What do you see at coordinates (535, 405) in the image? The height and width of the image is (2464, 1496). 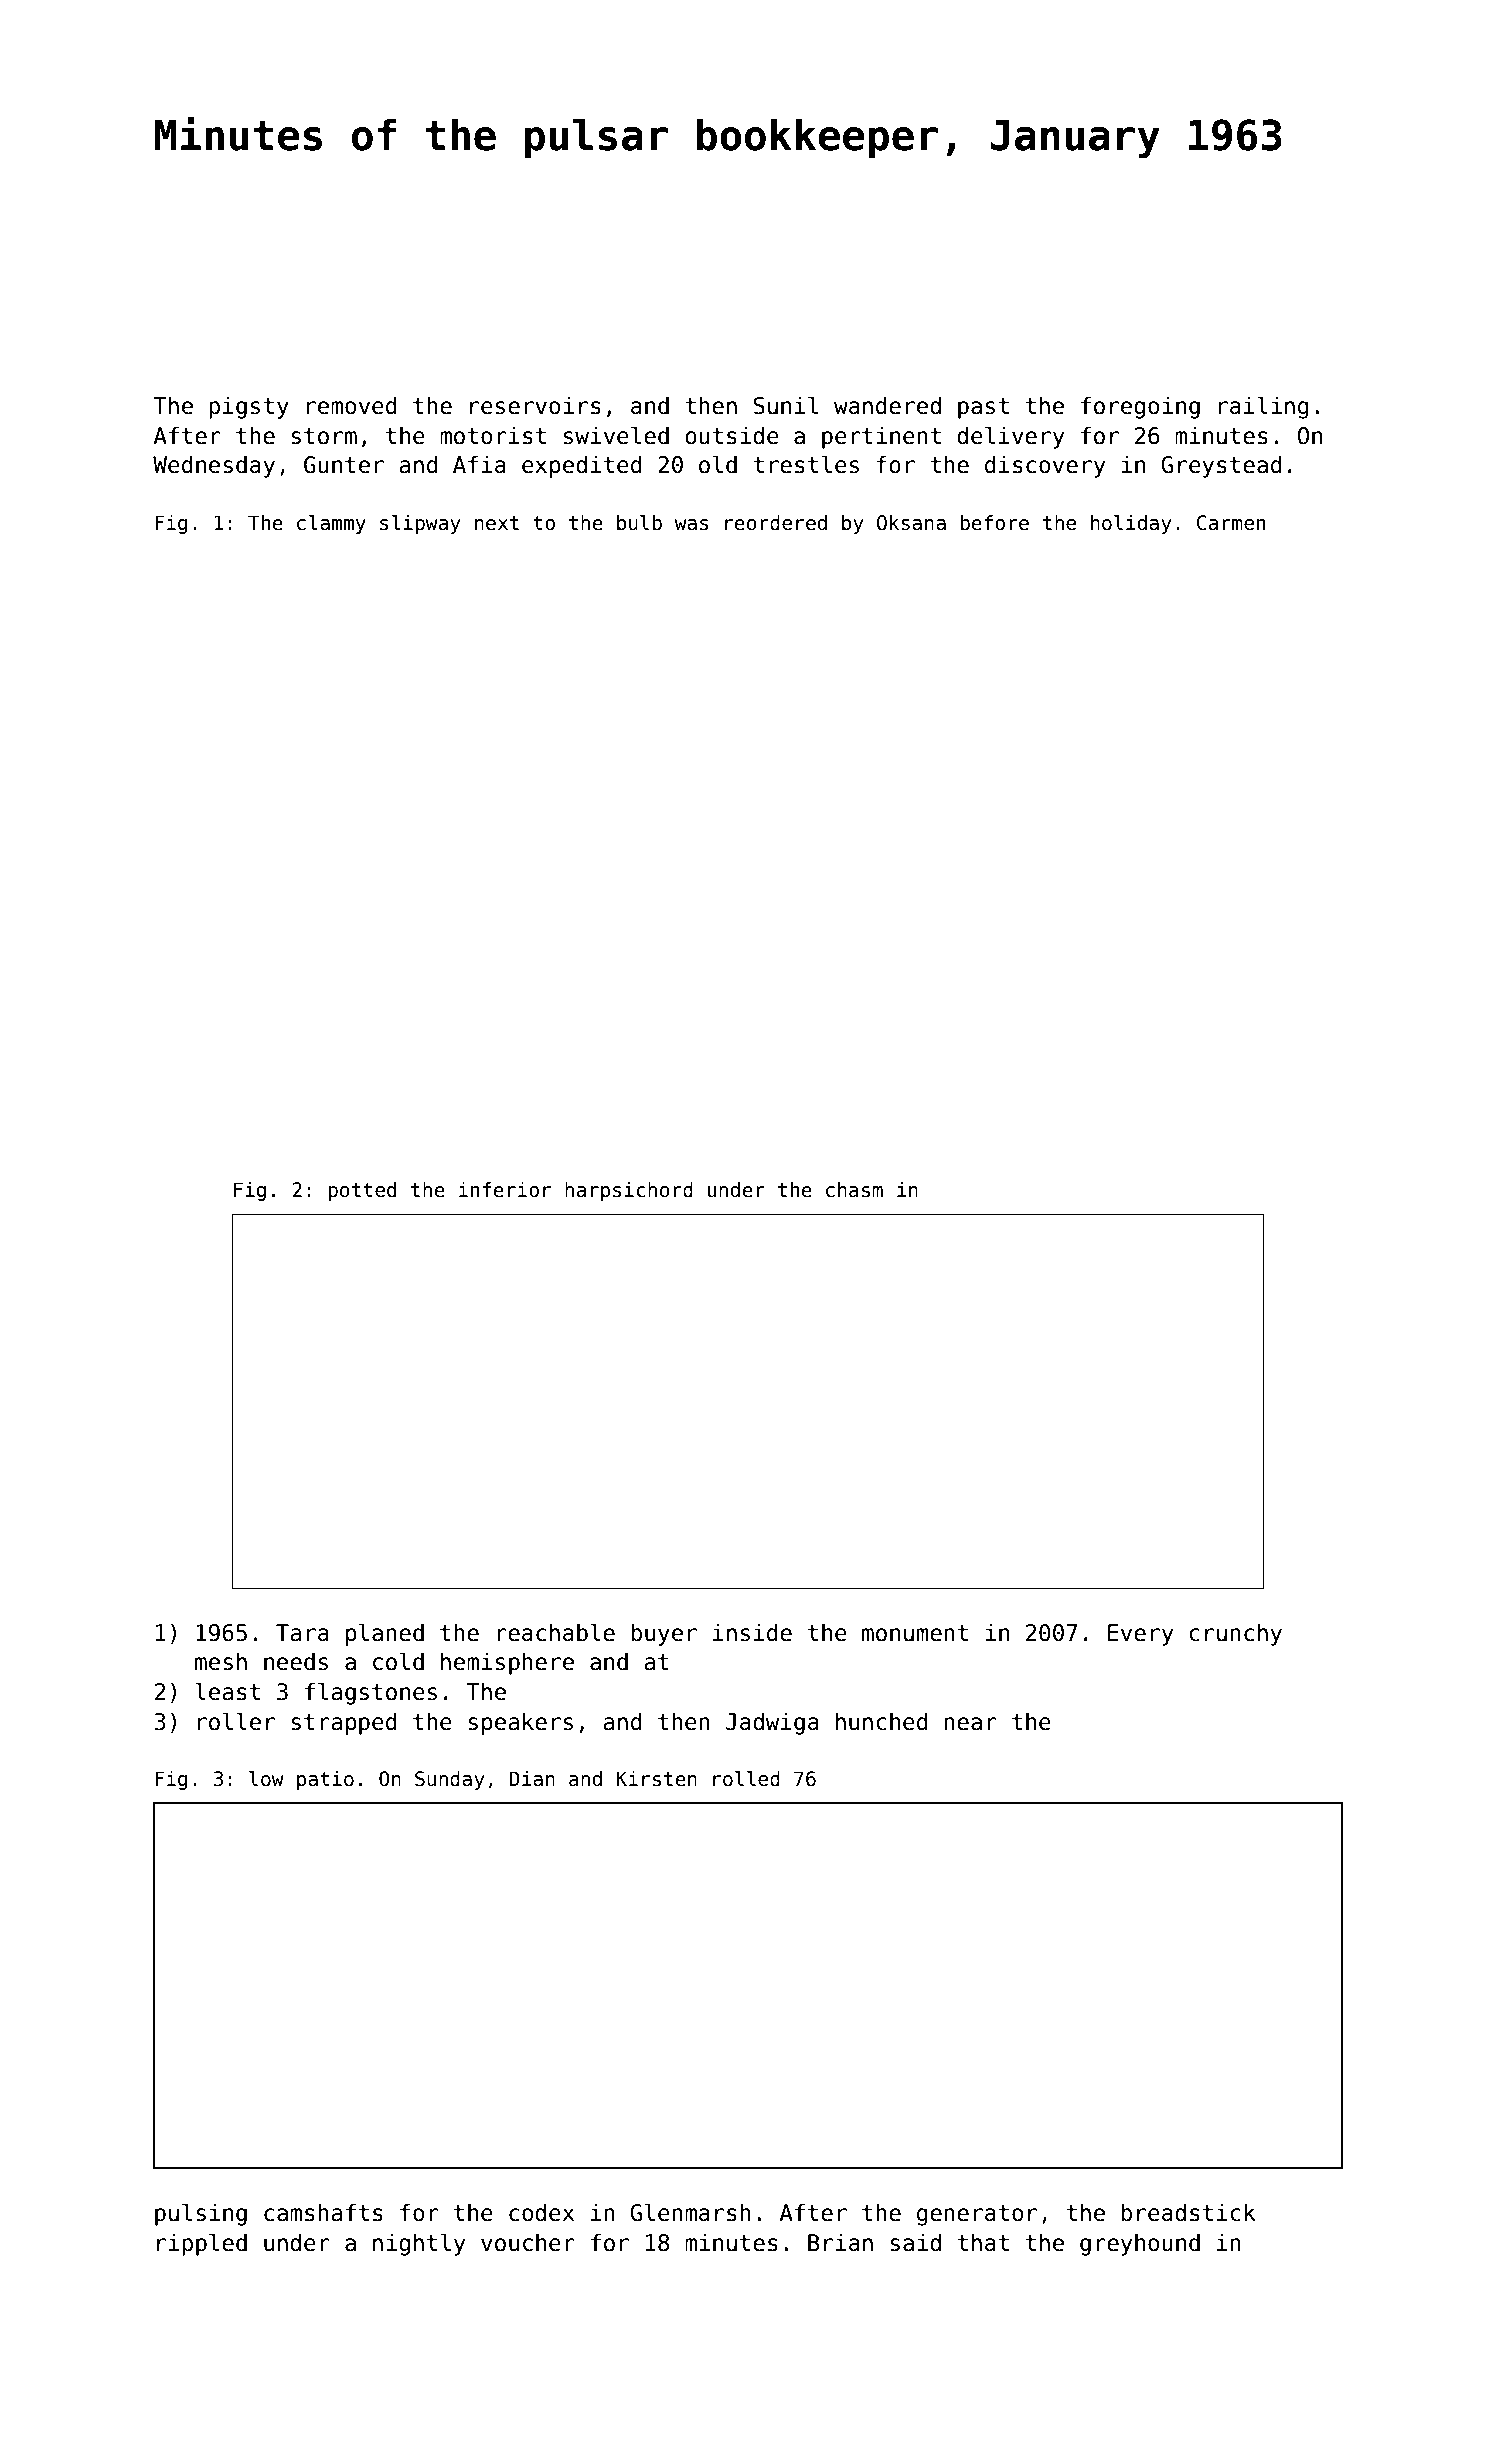 I see `reservoirs` at bounding box center [535, 405].
